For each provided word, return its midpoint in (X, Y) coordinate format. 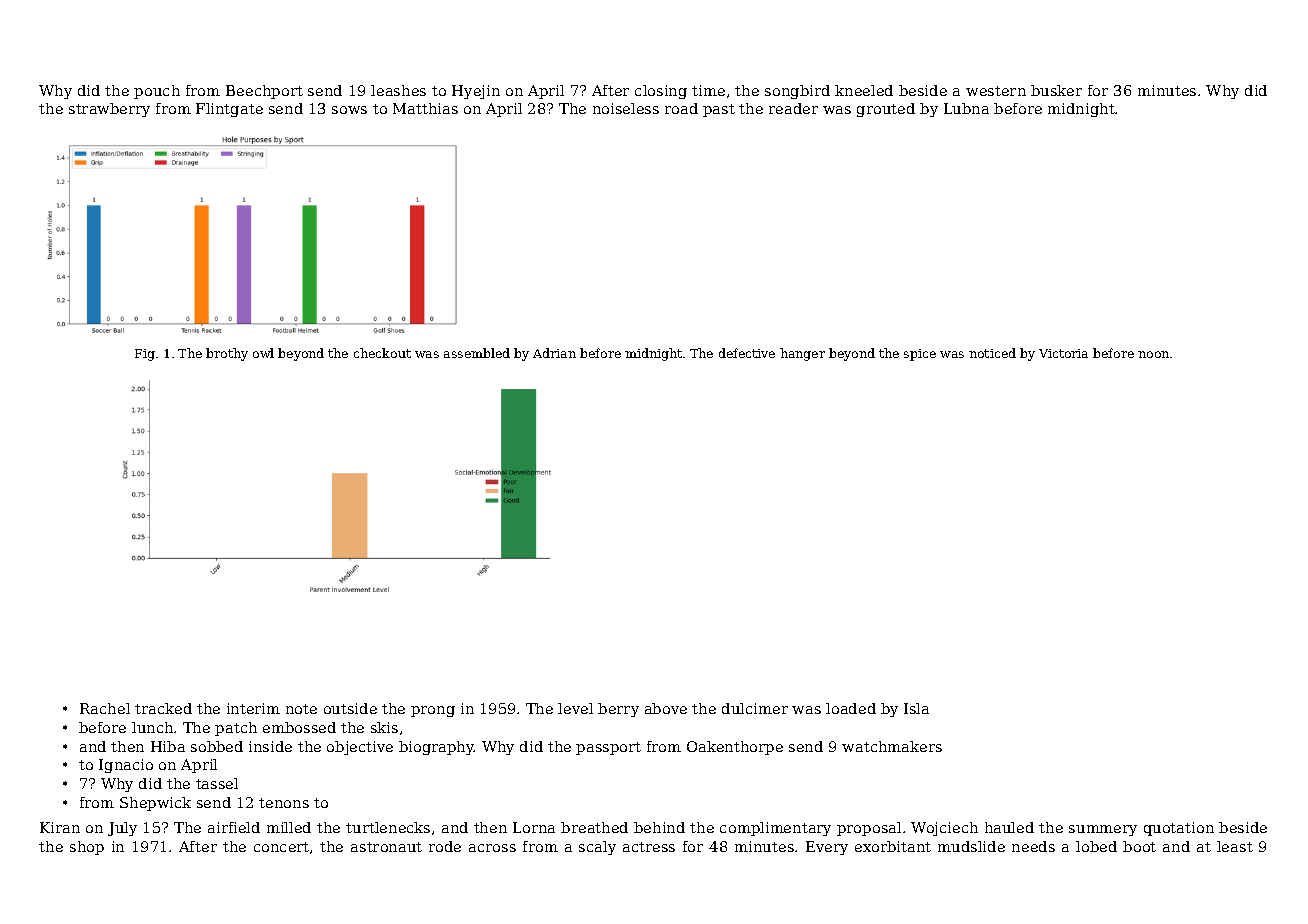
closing (661, 92)
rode (445, 846)
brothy (227, 354)
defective (747, 353)
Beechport (264, 92)
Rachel (105, 708)
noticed (992, 353)
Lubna (966, 108)
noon (1153, 354)
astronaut (386, 847)
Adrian (554, 353)
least (1235, 846)
